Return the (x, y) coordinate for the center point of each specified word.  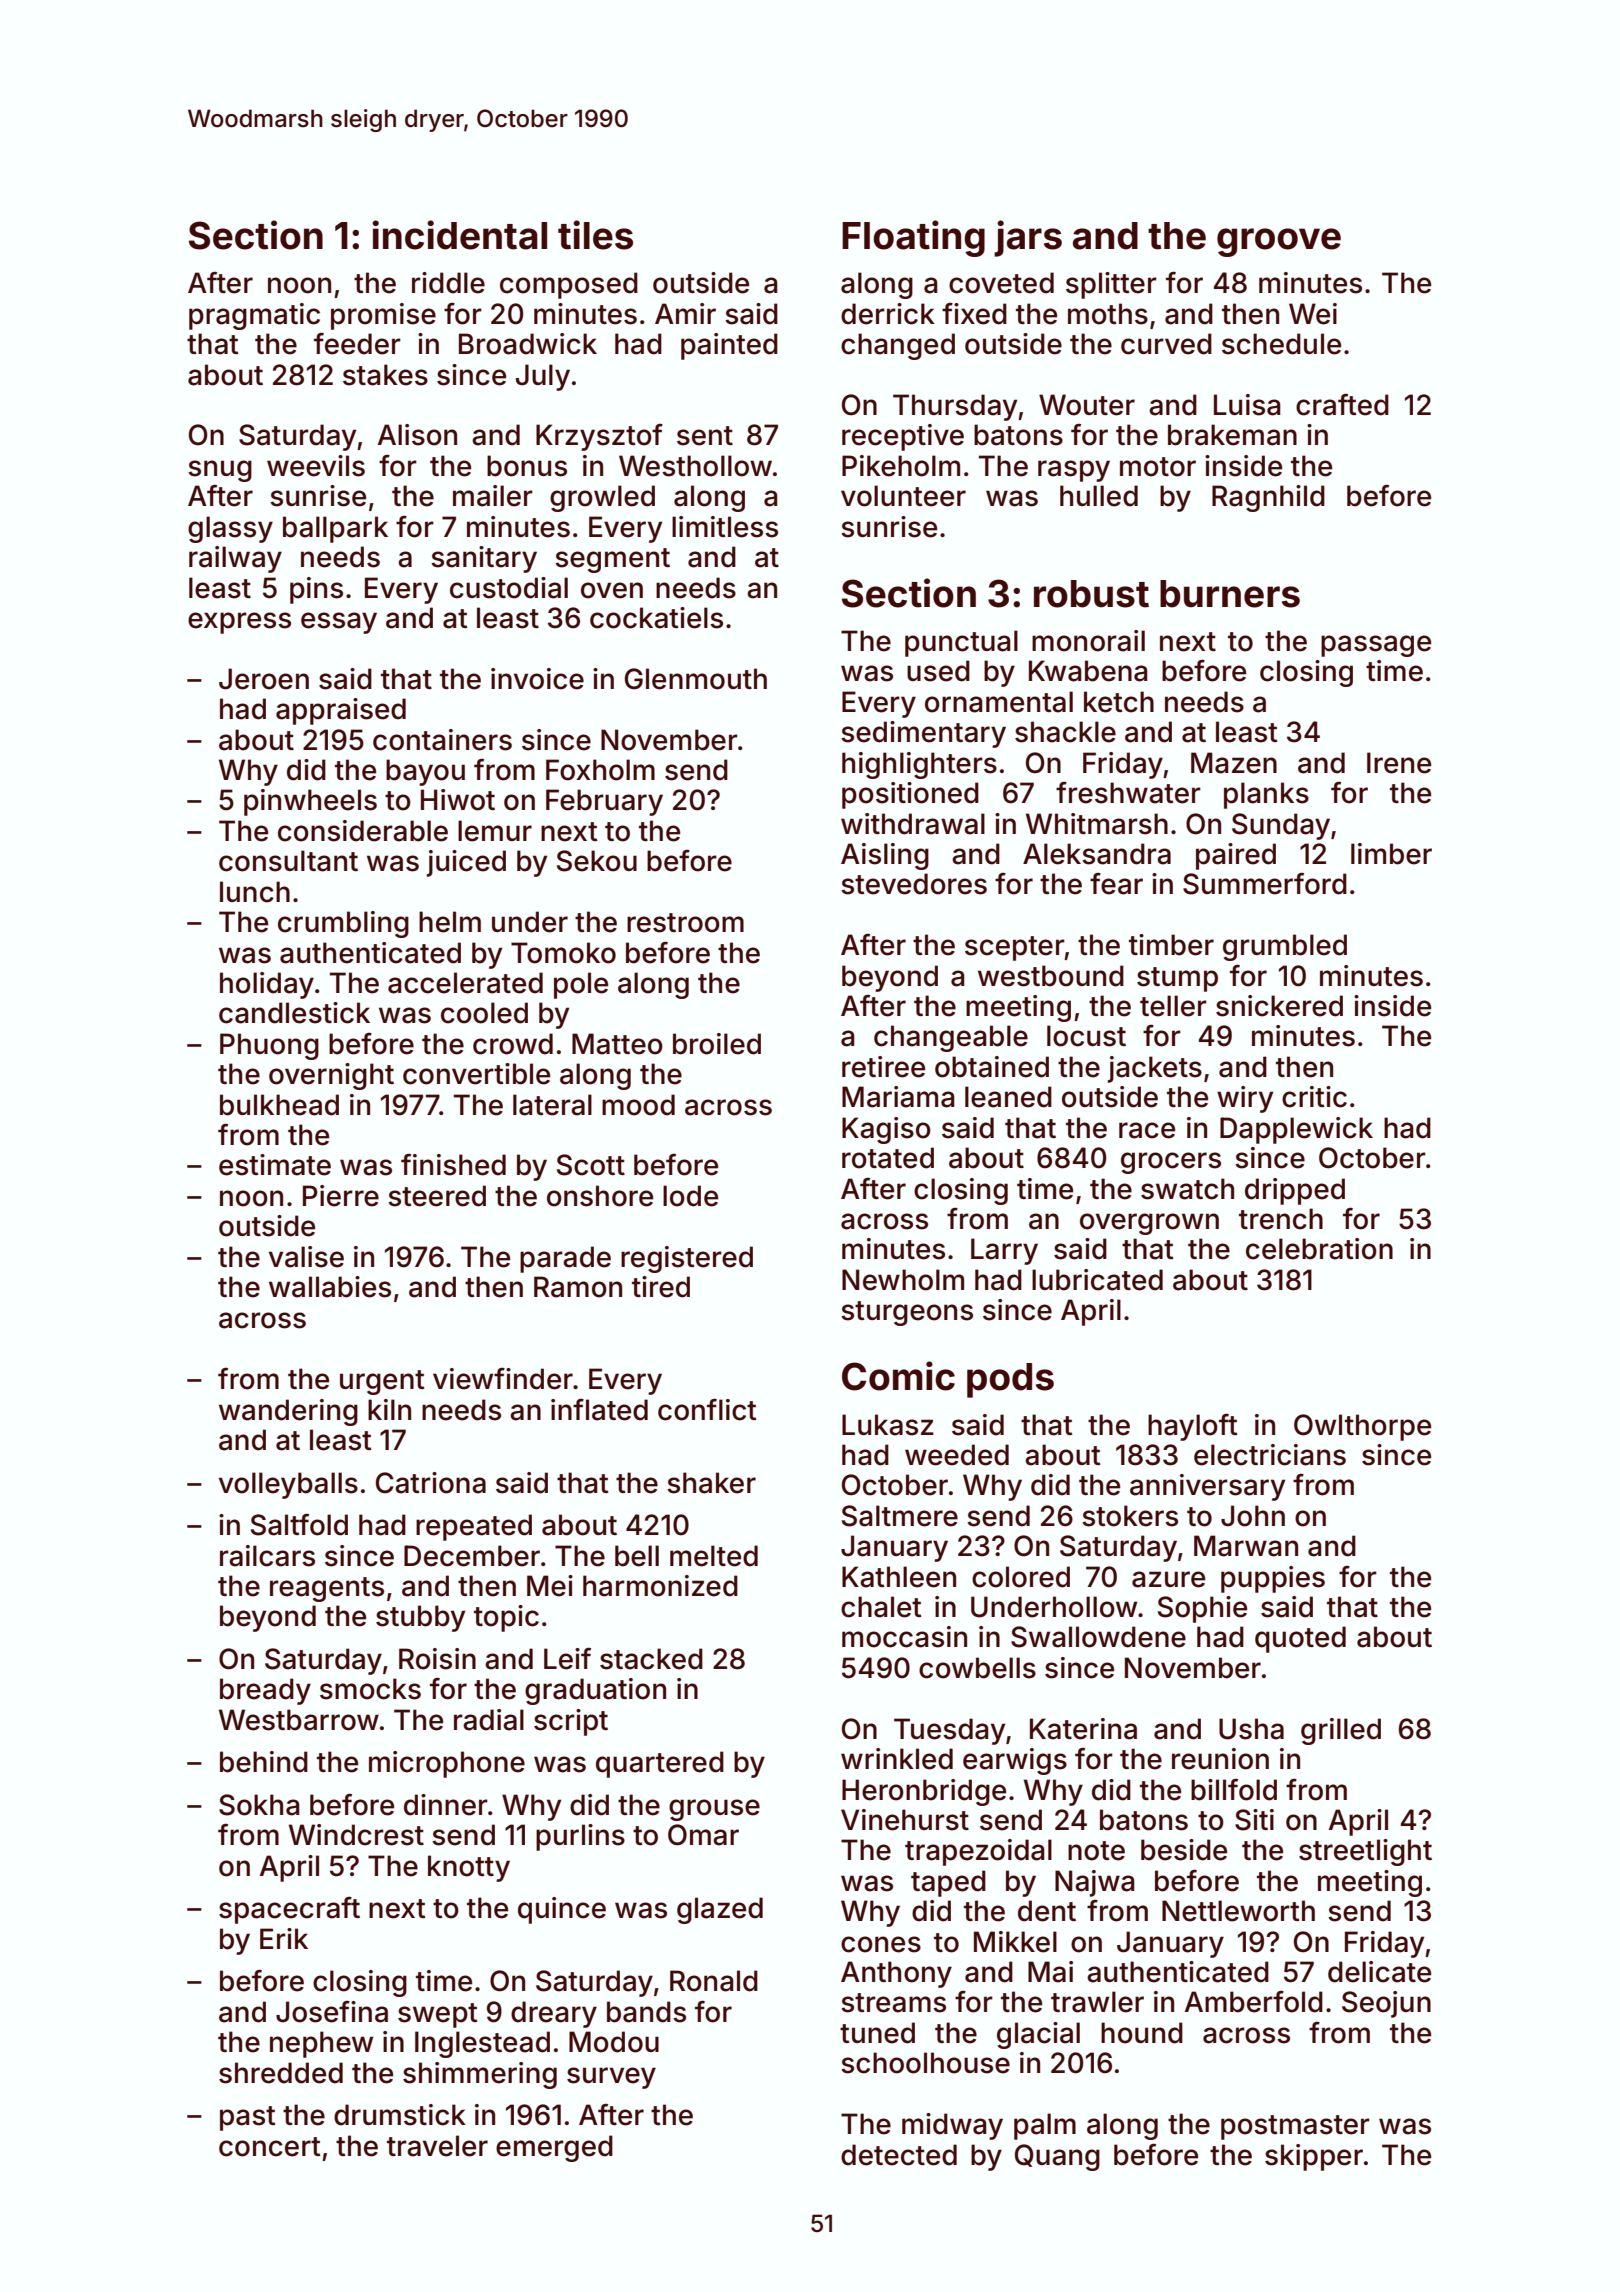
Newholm (903, 1280)
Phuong (269, 1046)
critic (1314, 1097)
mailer (493, 496)
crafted (1342, 405)
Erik (284, 1938)
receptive (903, 437)
